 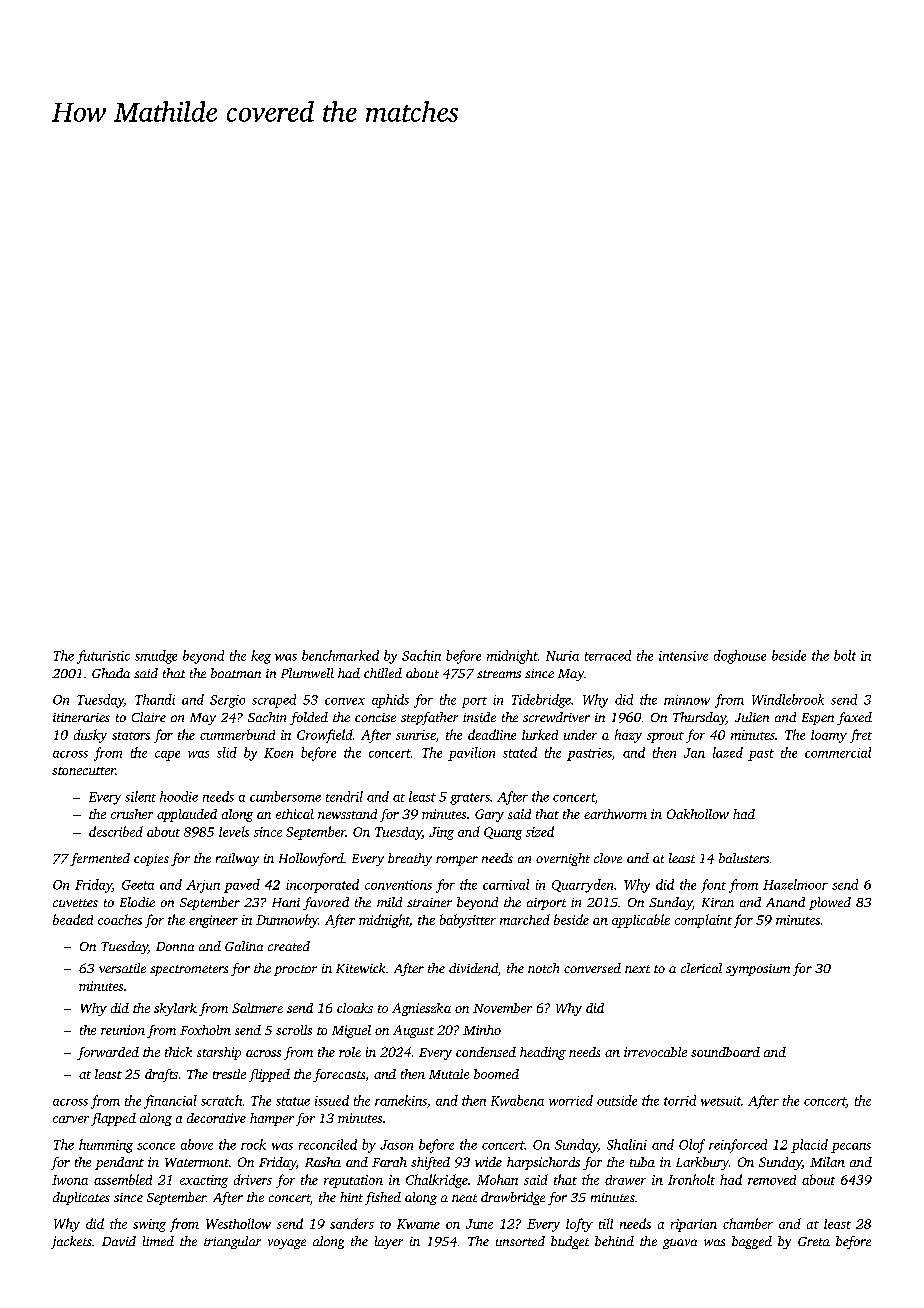 I want to click on wide, so click(x=488, y=1162).
